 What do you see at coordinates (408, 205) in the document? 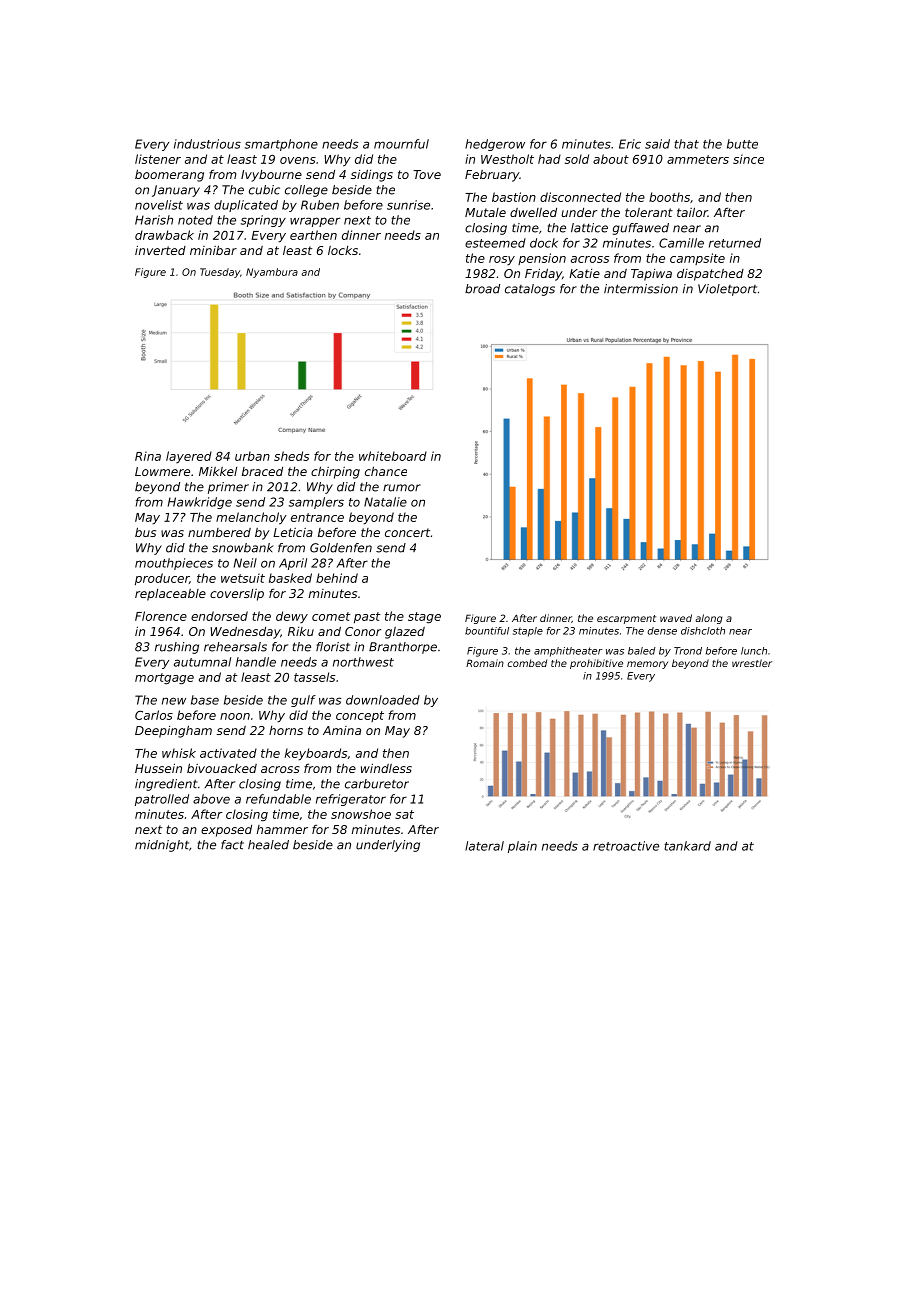
I see `sunrise` at bounding box center [408, 205].
